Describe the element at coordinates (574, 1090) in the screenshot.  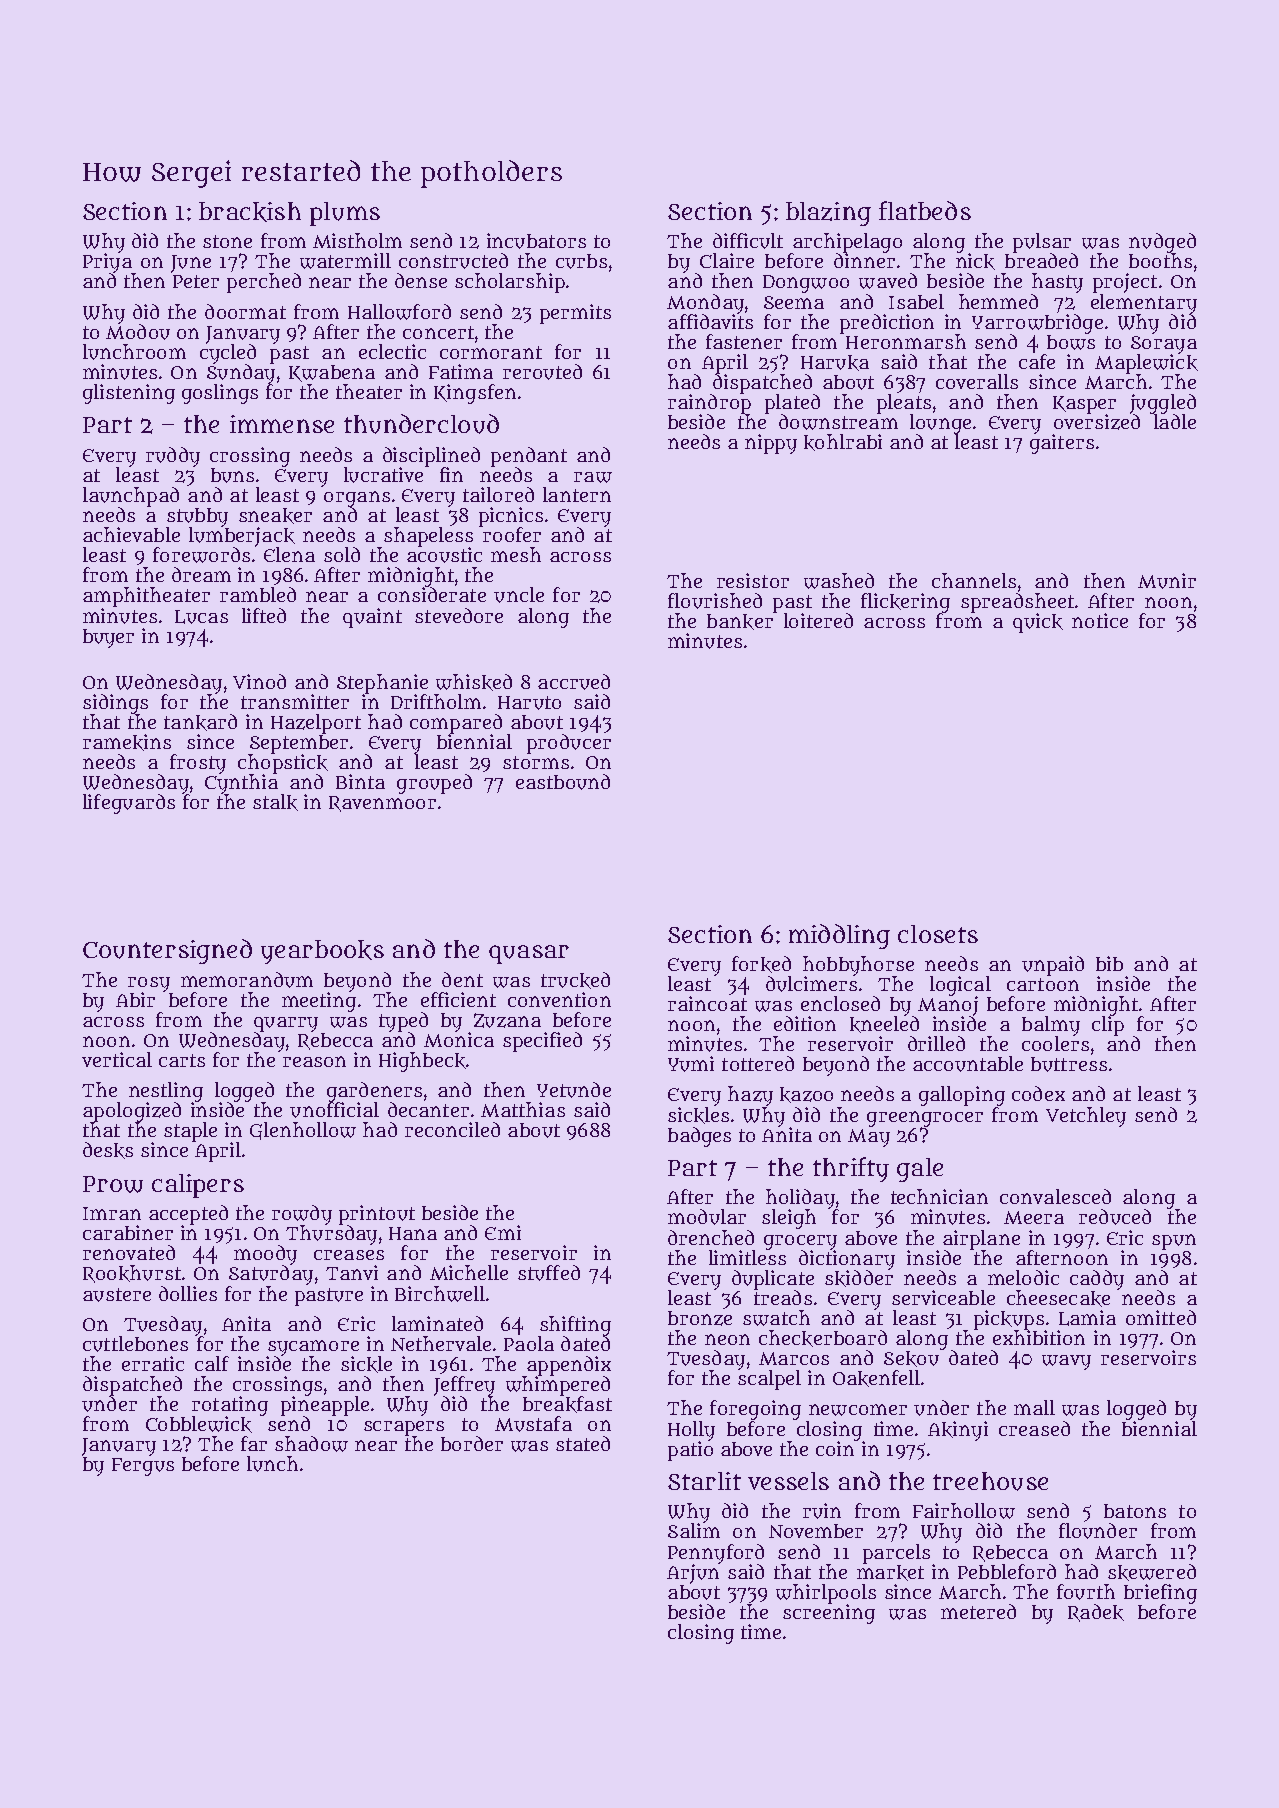
I see `Yetunde` at that location.
